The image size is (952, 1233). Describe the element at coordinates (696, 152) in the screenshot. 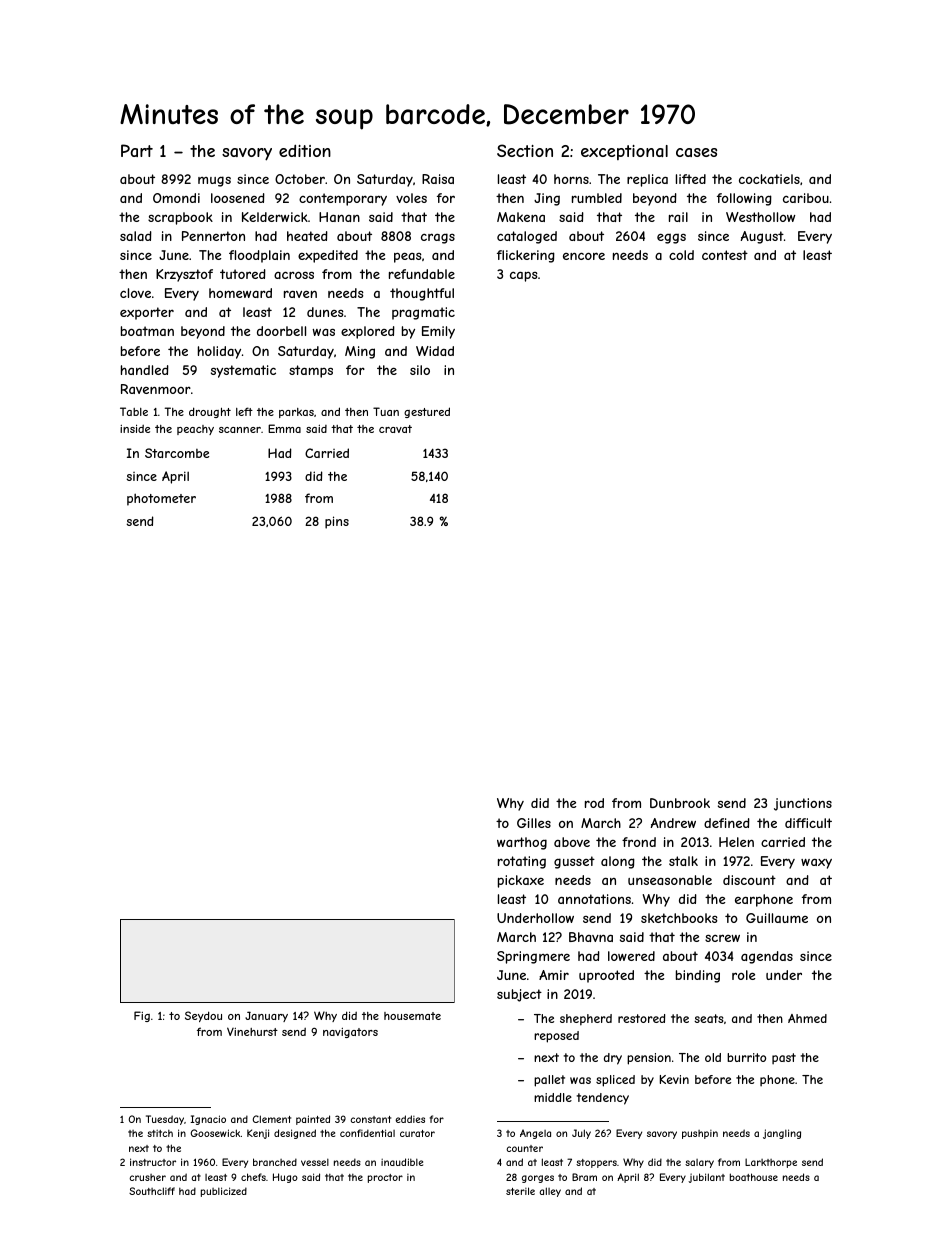

I see `cases` at that location.
